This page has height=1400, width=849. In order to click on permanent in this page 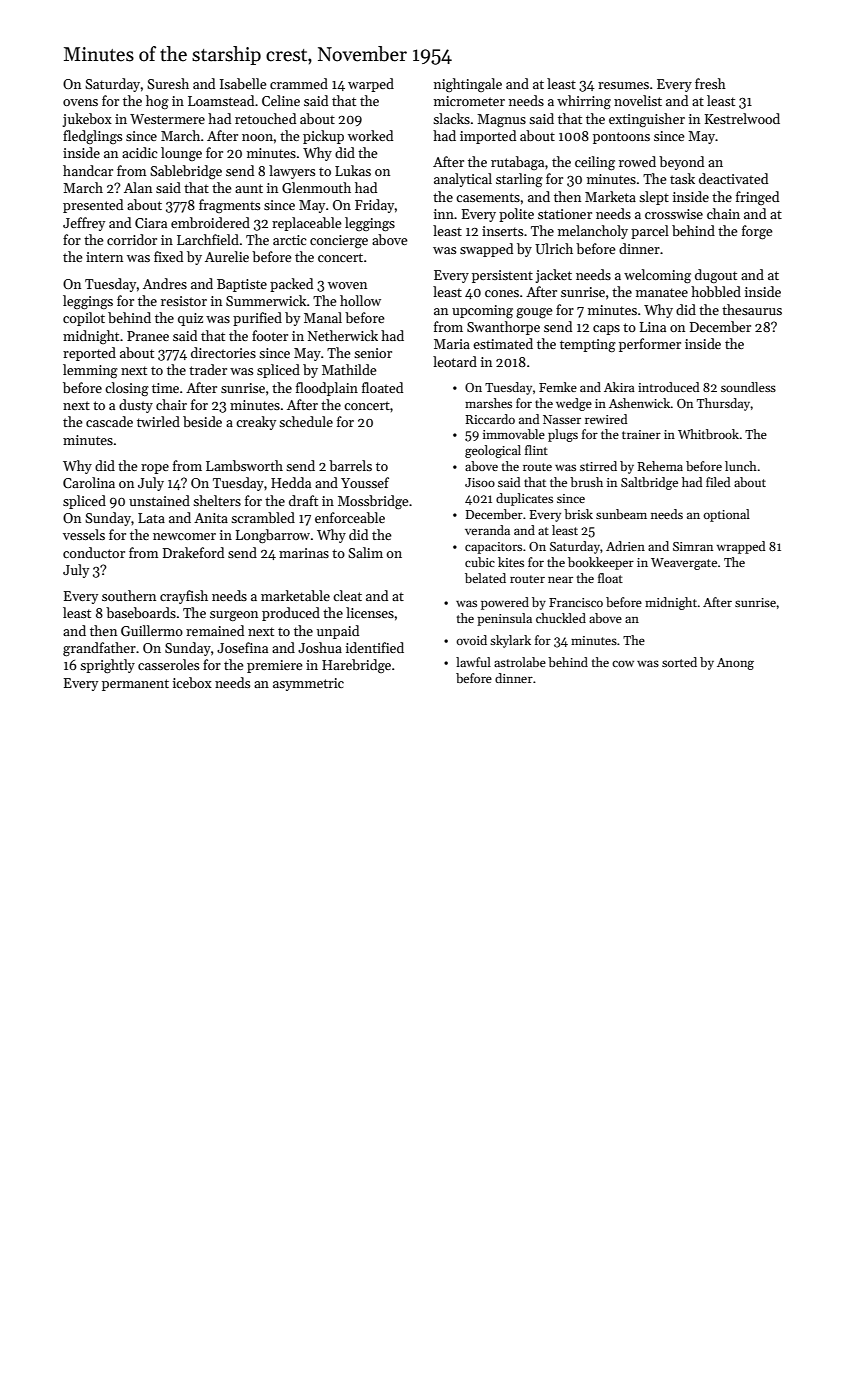, I will do `click(135, 685)`.
